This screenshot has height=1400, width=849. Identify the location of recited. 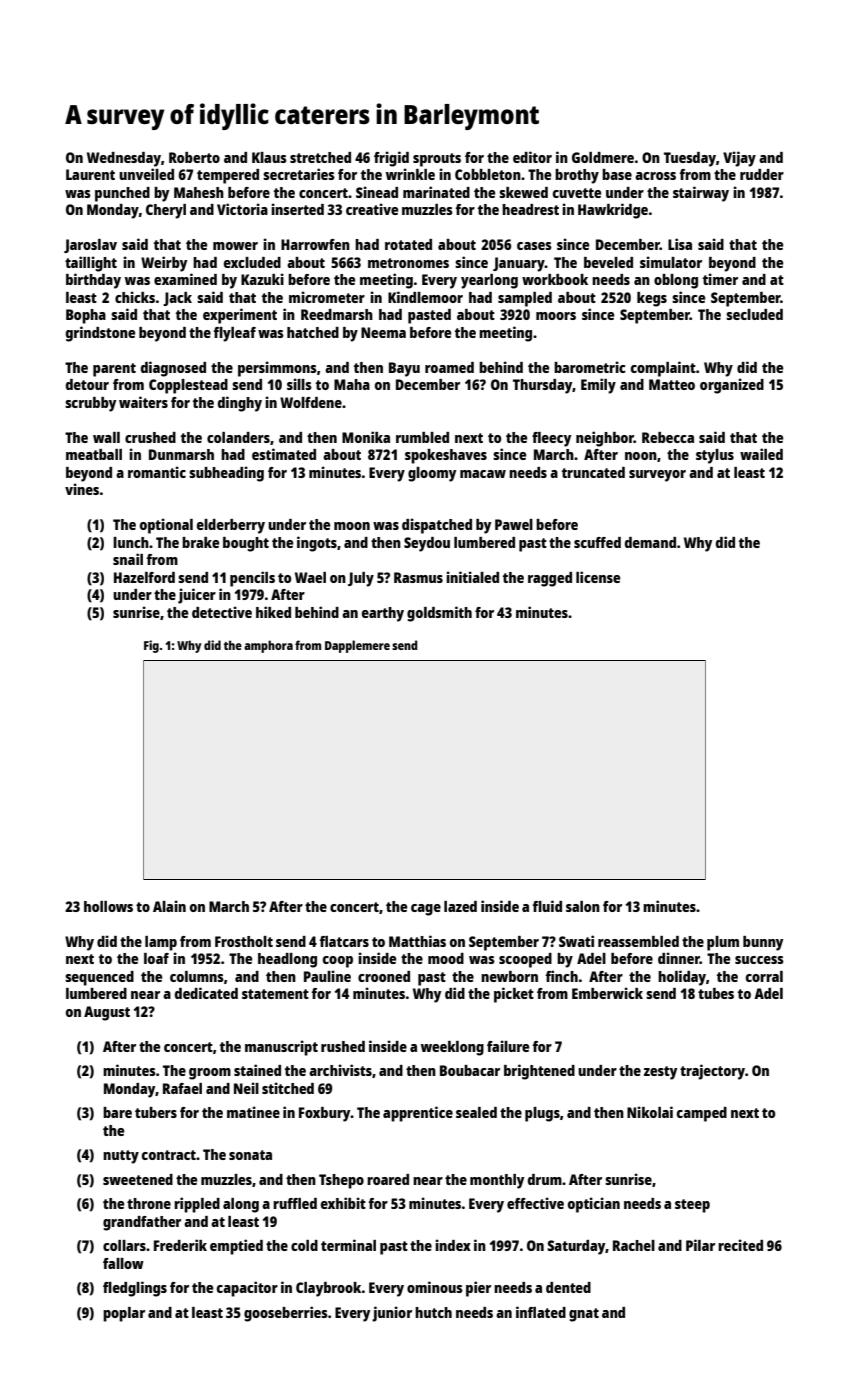
(740, 1245).
